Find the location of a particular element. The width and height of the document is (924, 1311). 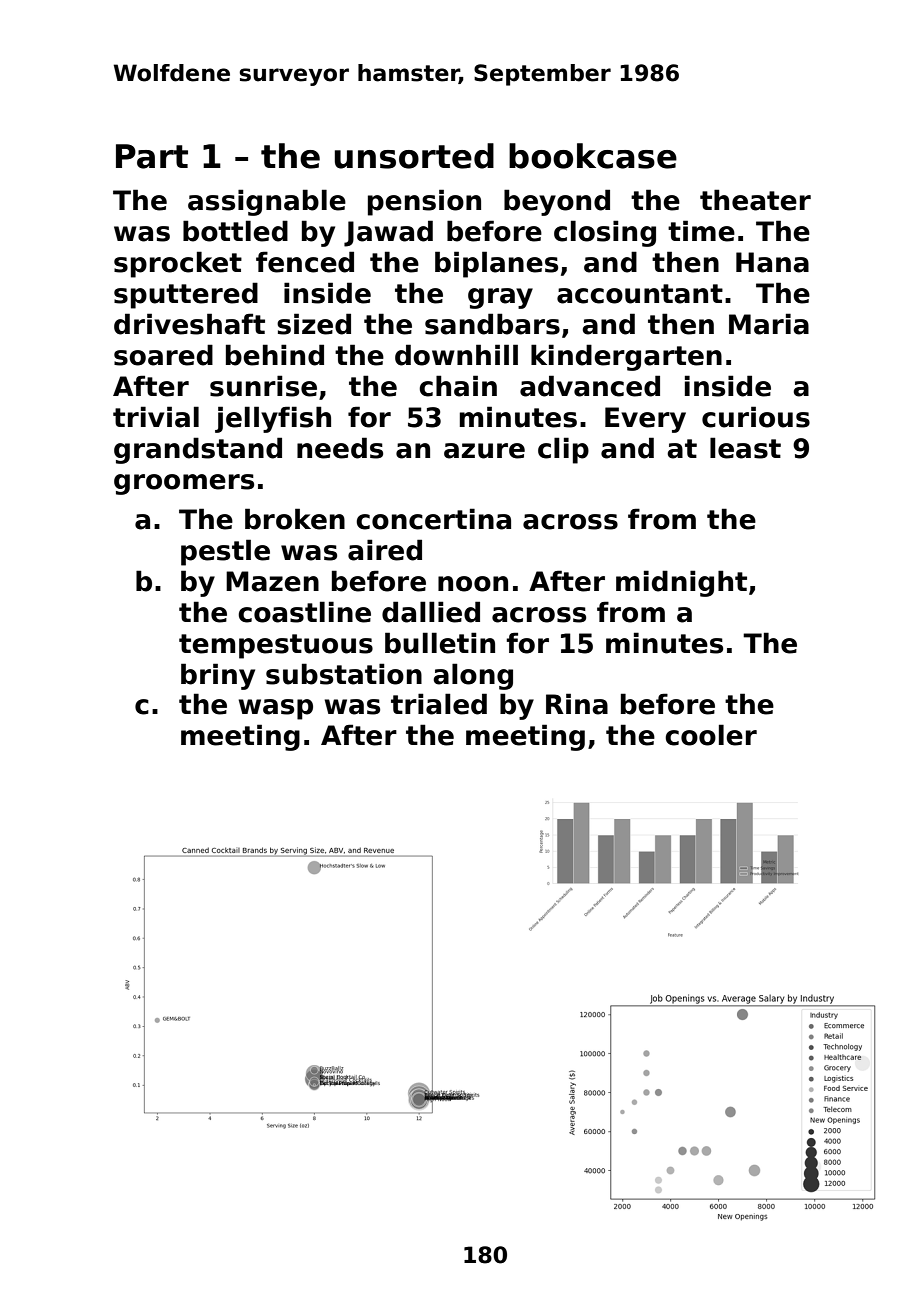

theater is located at coordinates (755, 200).
